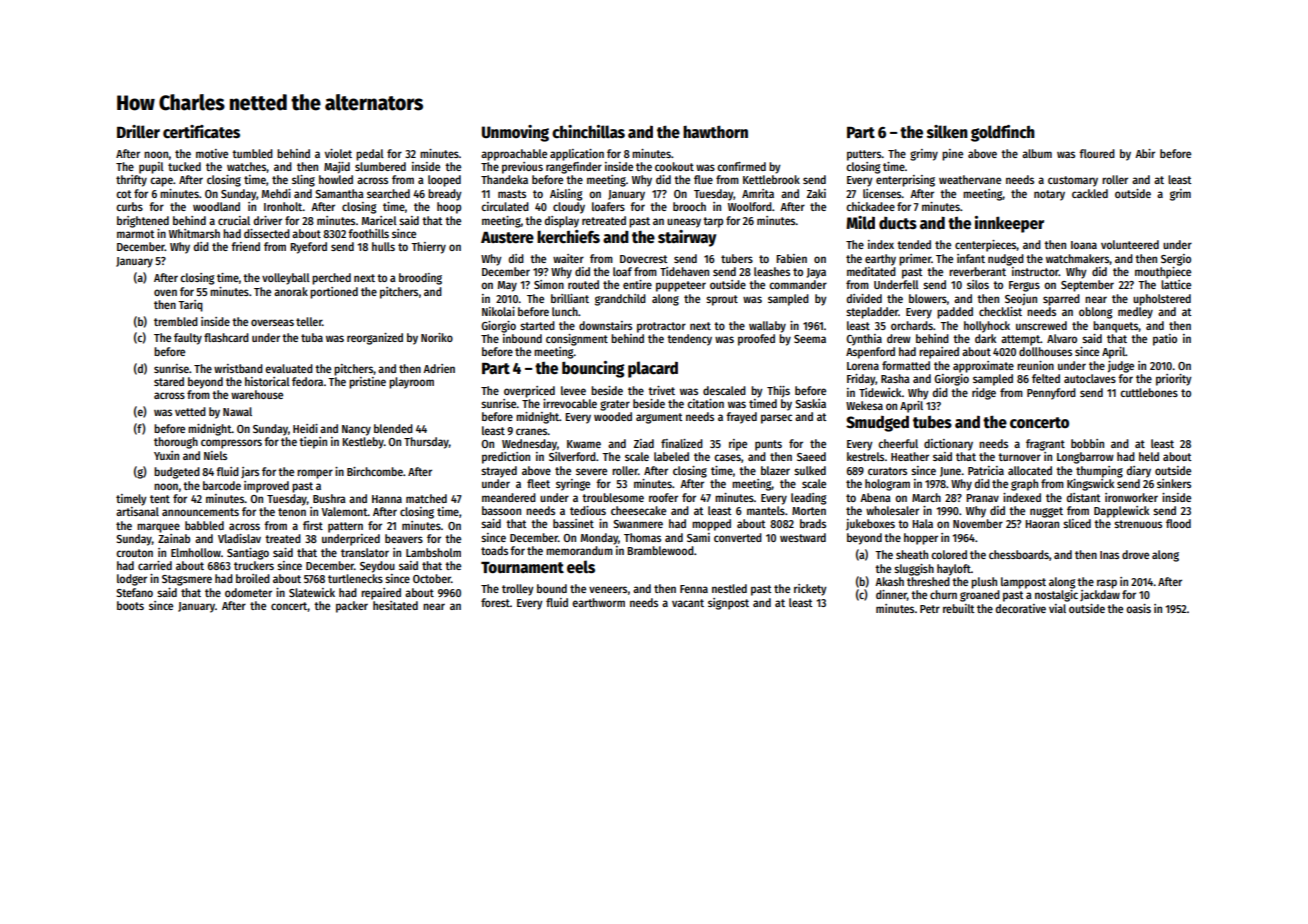  I want to click on roofer, so click(663, 497).
